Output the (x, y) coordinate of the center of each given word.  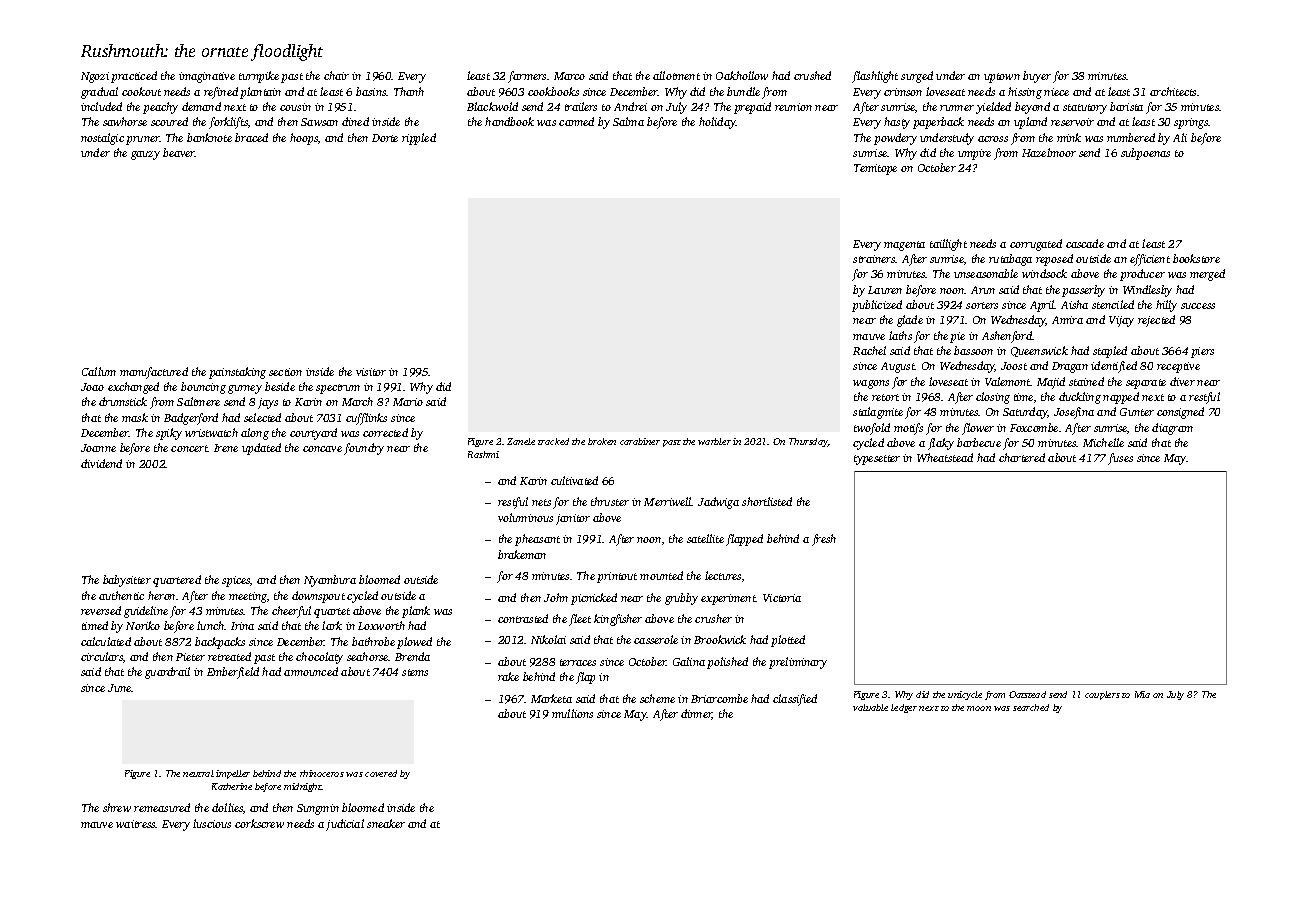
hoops (304, 139)
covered (381, 773)
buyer (1037, 77)
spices (236, 581)
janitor (573, 519)
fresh (824, 540)
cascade (1085, 243)
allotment (676, 75)
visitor (371, 372)
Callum (99, 371)
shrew (117, 807)
